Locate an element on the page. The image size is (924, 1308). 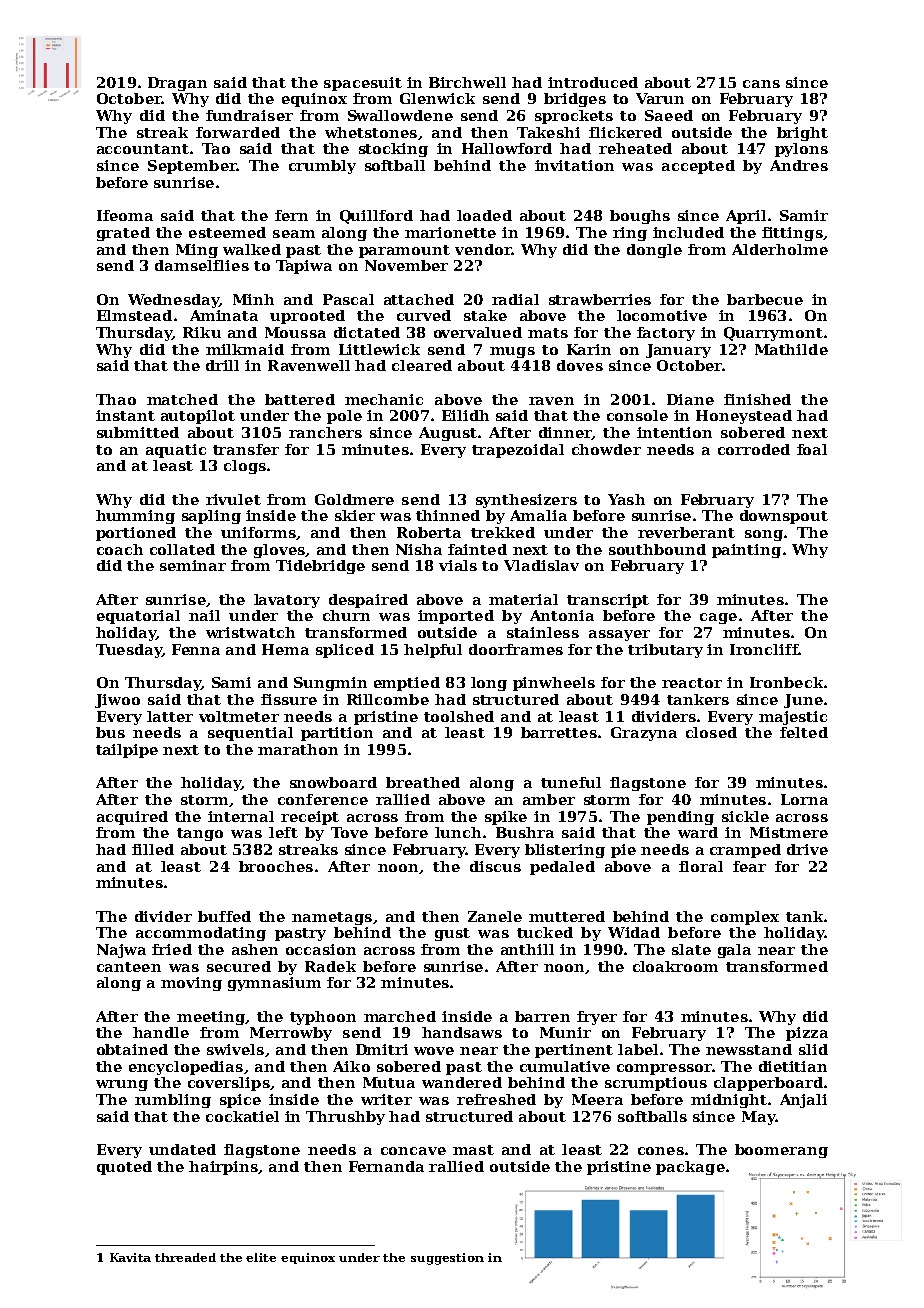
Glenwick is located at coordinates (437, 98).
